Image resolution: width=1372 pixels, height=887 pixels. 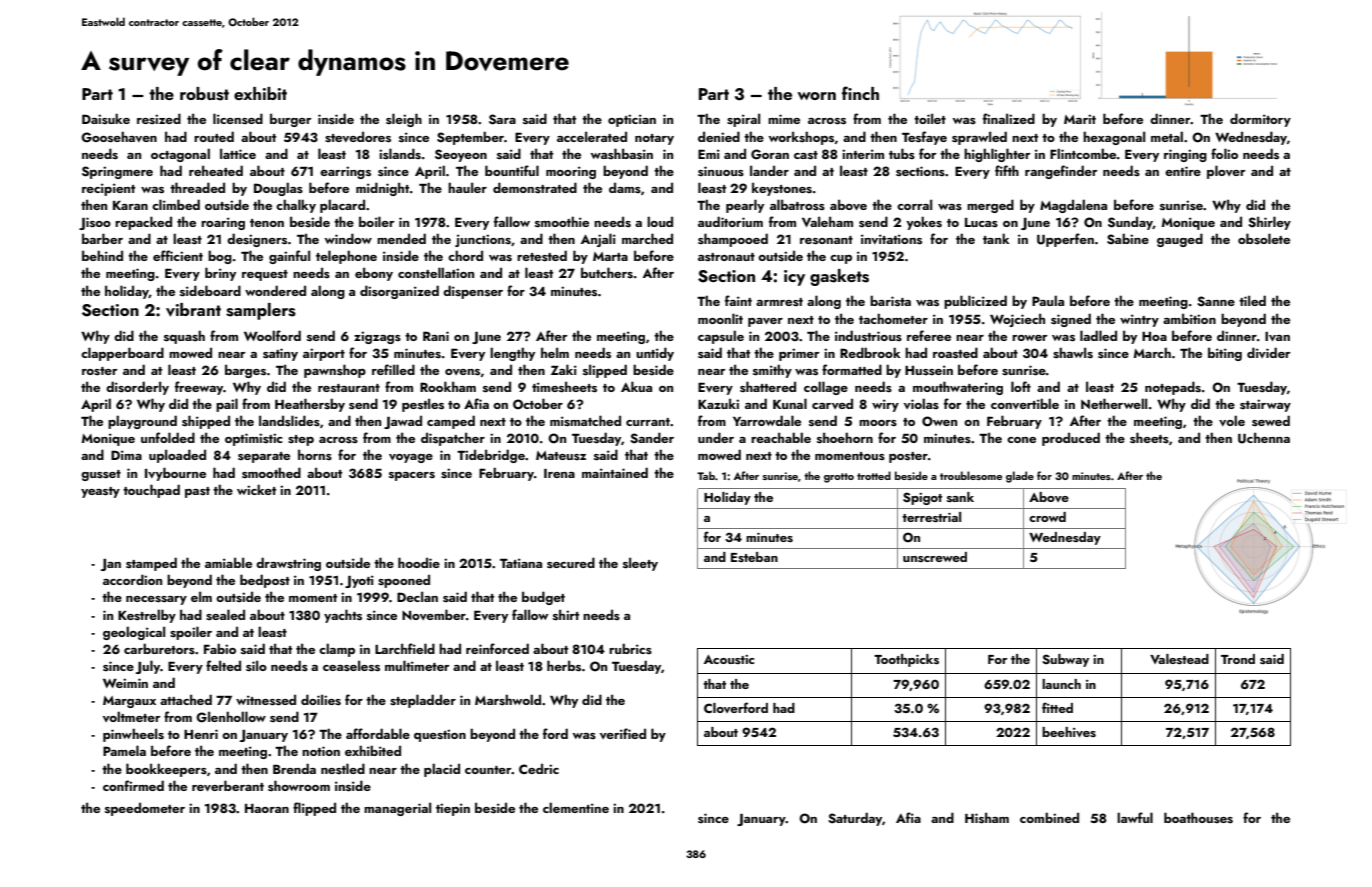 I want to click on folio, so click(x=1224, y=153).
